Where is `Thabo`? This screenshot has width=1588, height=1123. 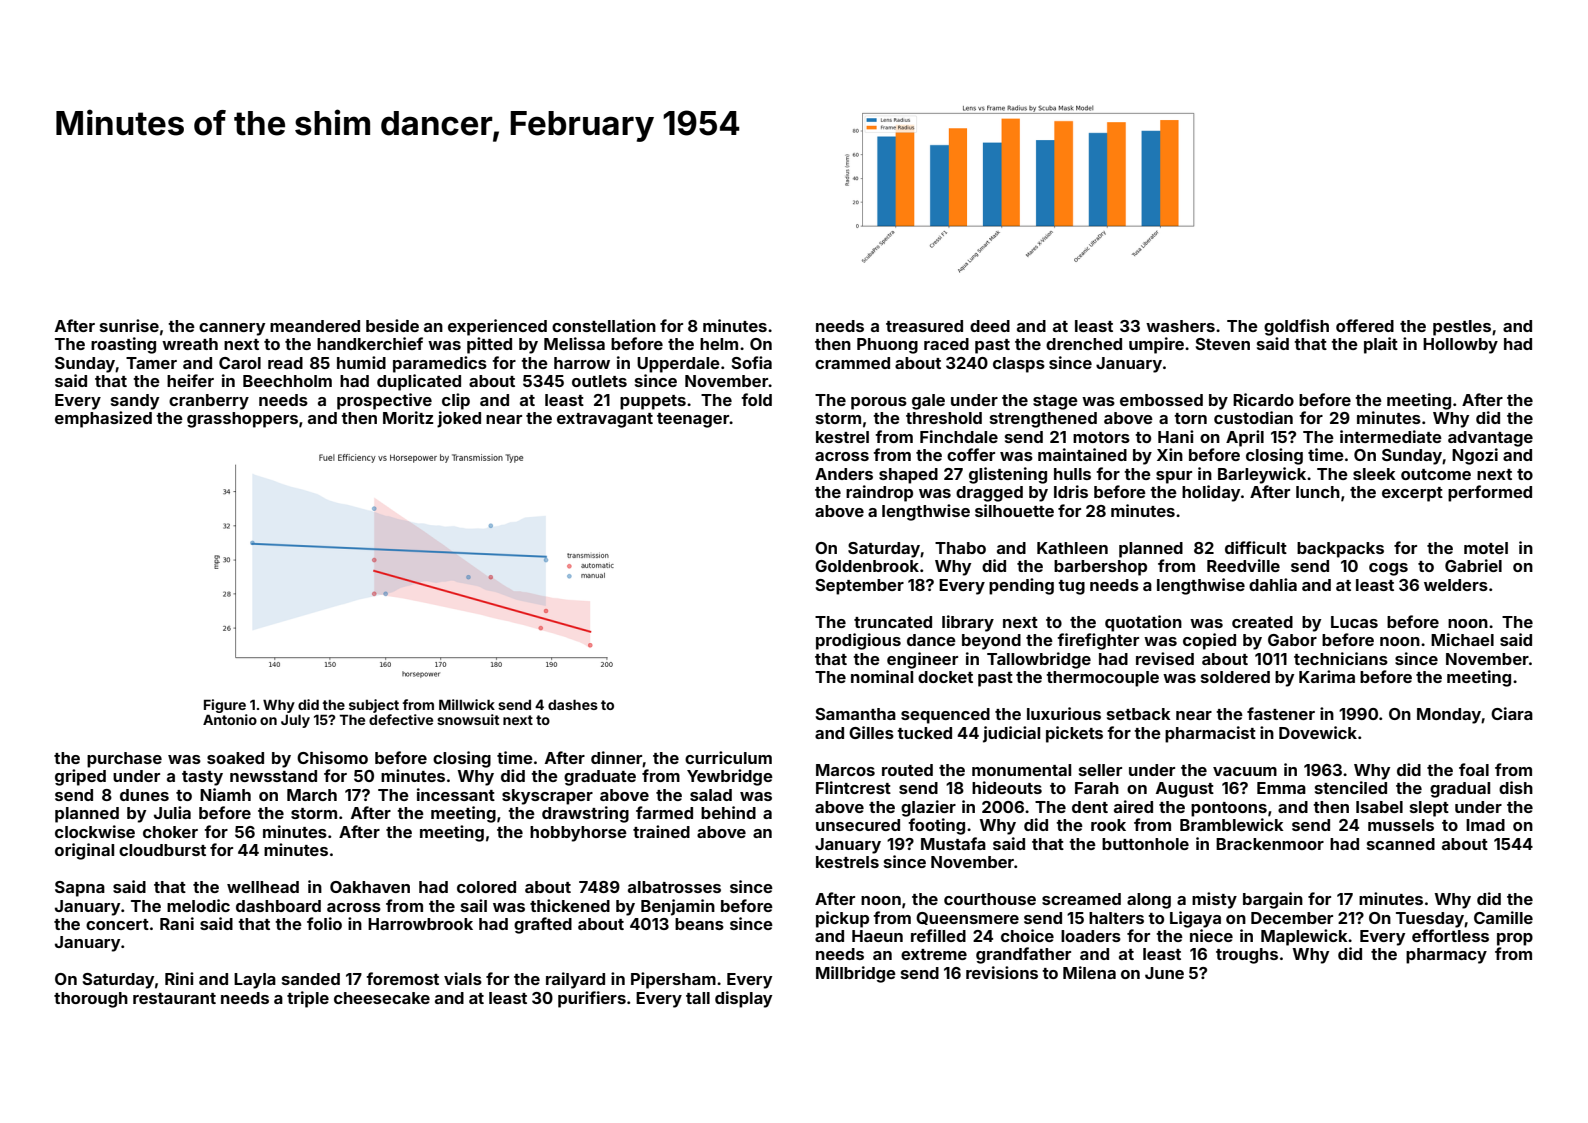 Thabo is located at coordinates (960, 548).
